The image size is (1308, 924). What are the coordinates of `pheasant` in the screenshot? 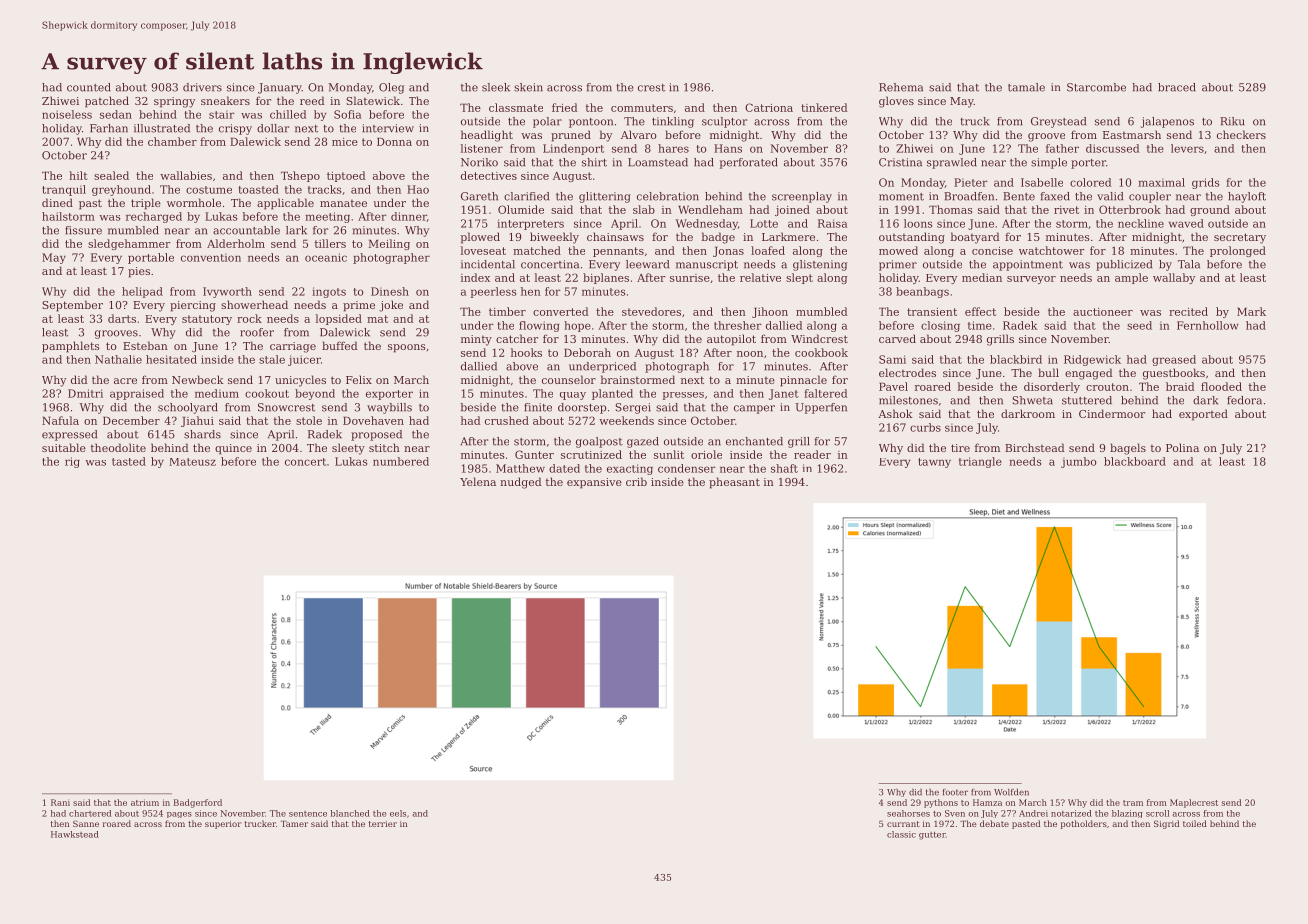 It's located at (734, 483).
